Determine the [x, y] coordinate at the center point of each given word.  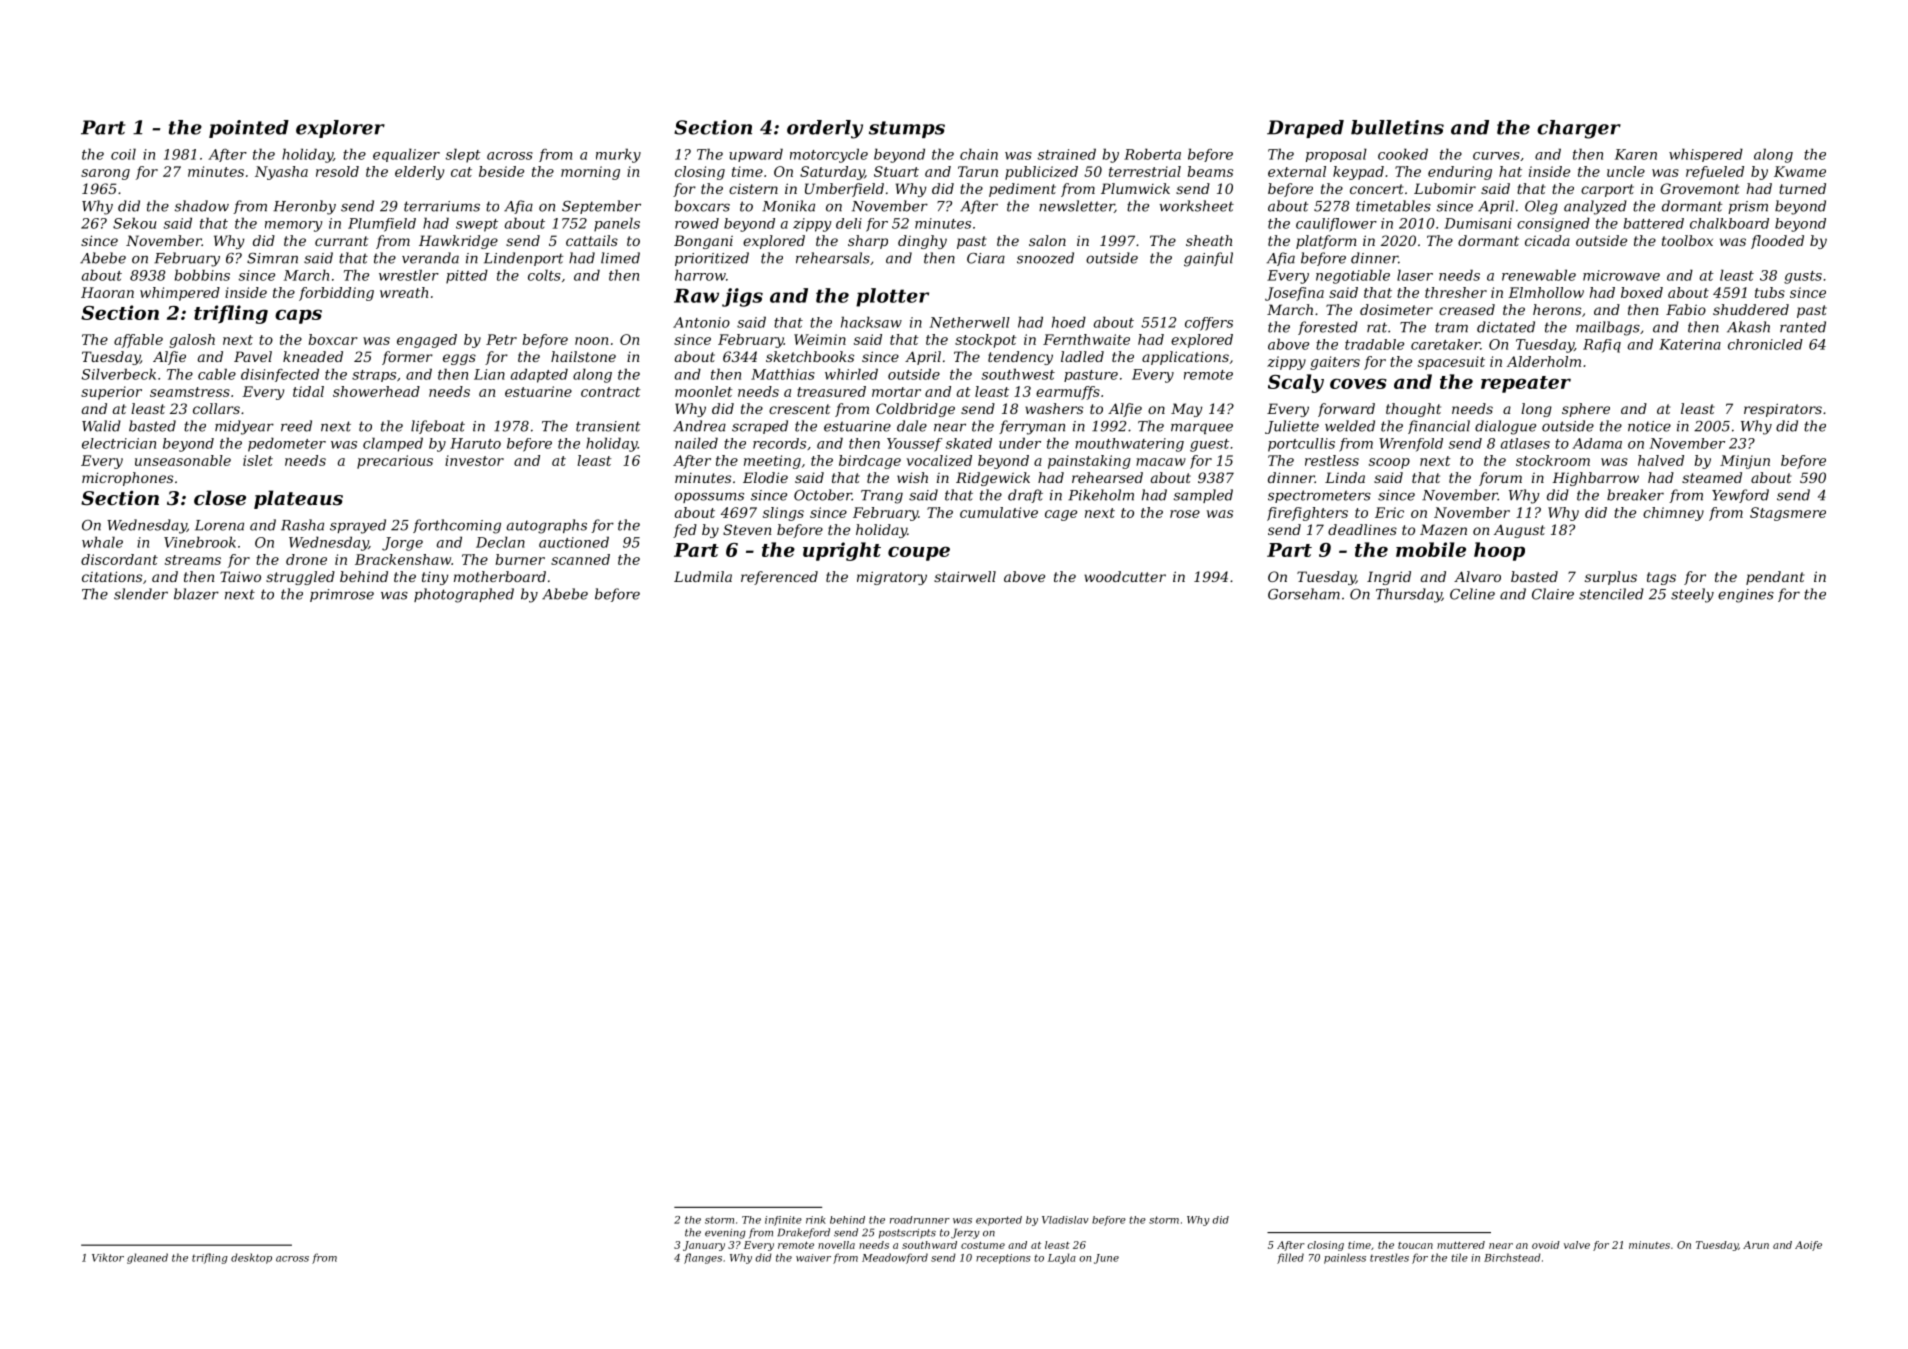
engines [1746, 596]
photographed [464, 595]
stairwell [965, 576]
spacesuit [1451, 363]
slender [141, 594]
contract [610, 392]
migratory [892, 578]
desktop [251, 1258]
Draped [1305, 129]
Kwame [1800, 171]
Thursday [1409, 595]
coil [123, 154]
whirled [851, 374]
